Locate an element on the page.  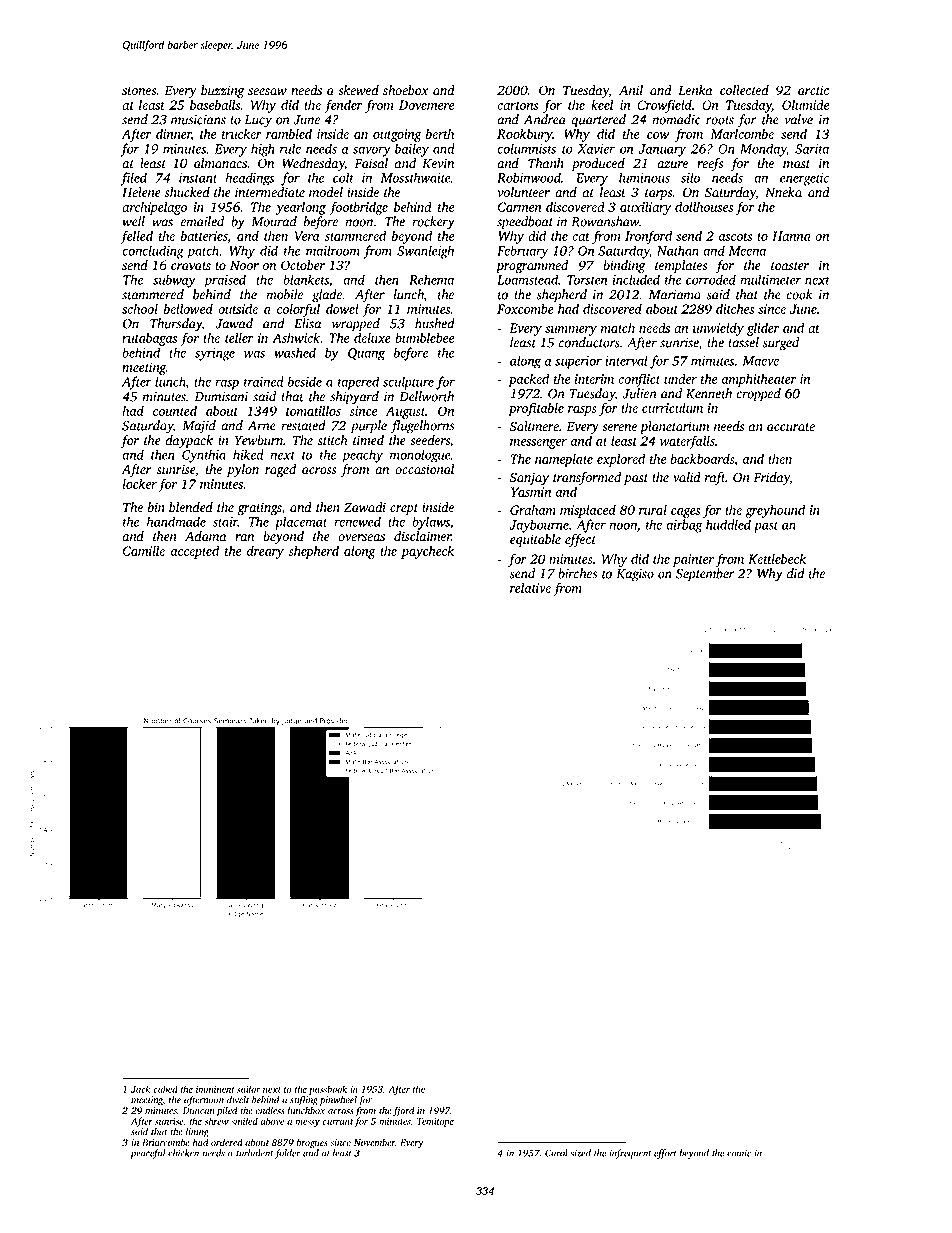
hiked is located at coordinates (248, 454).
